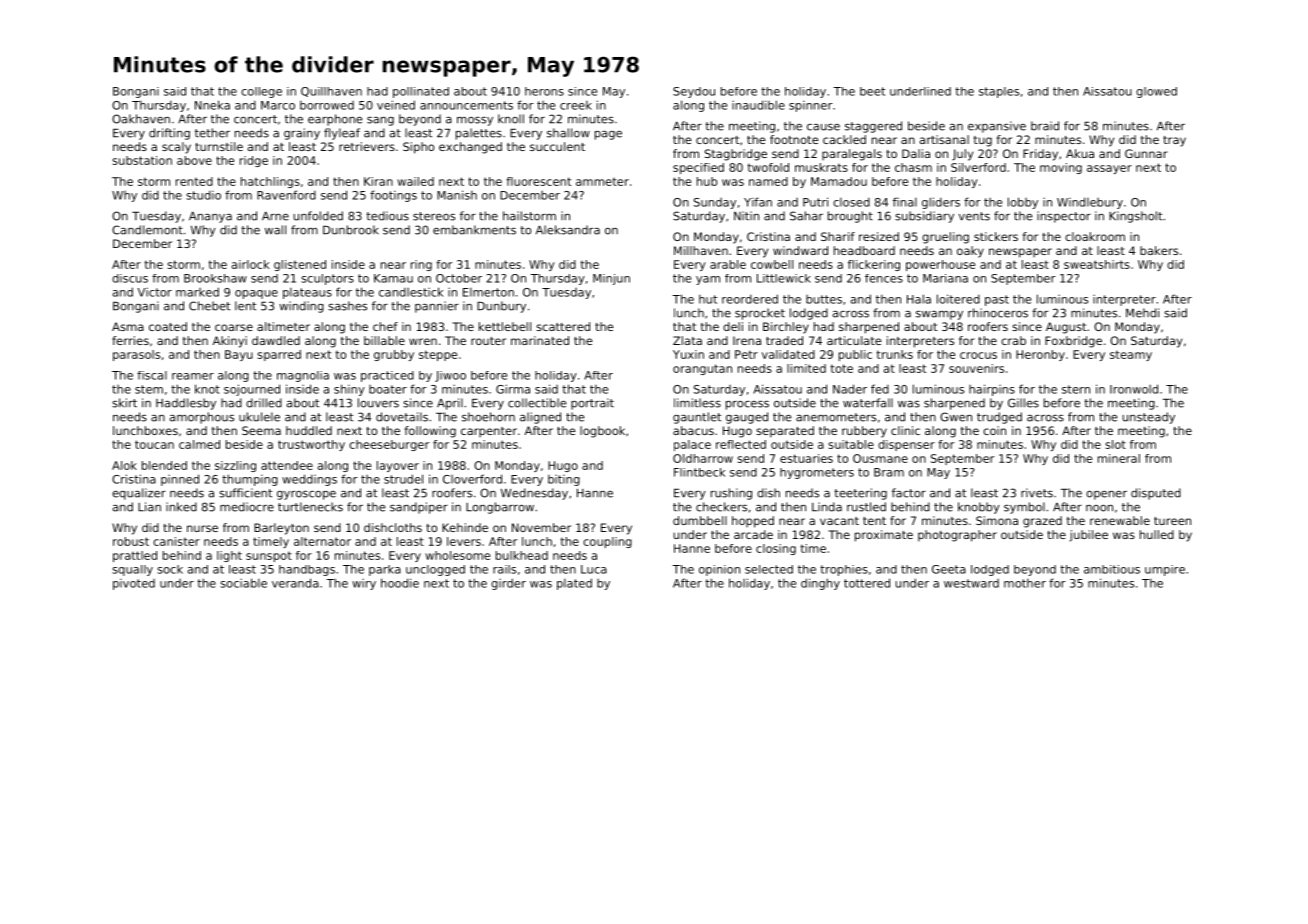  I want to click on glowed, so click(1156, 92).
